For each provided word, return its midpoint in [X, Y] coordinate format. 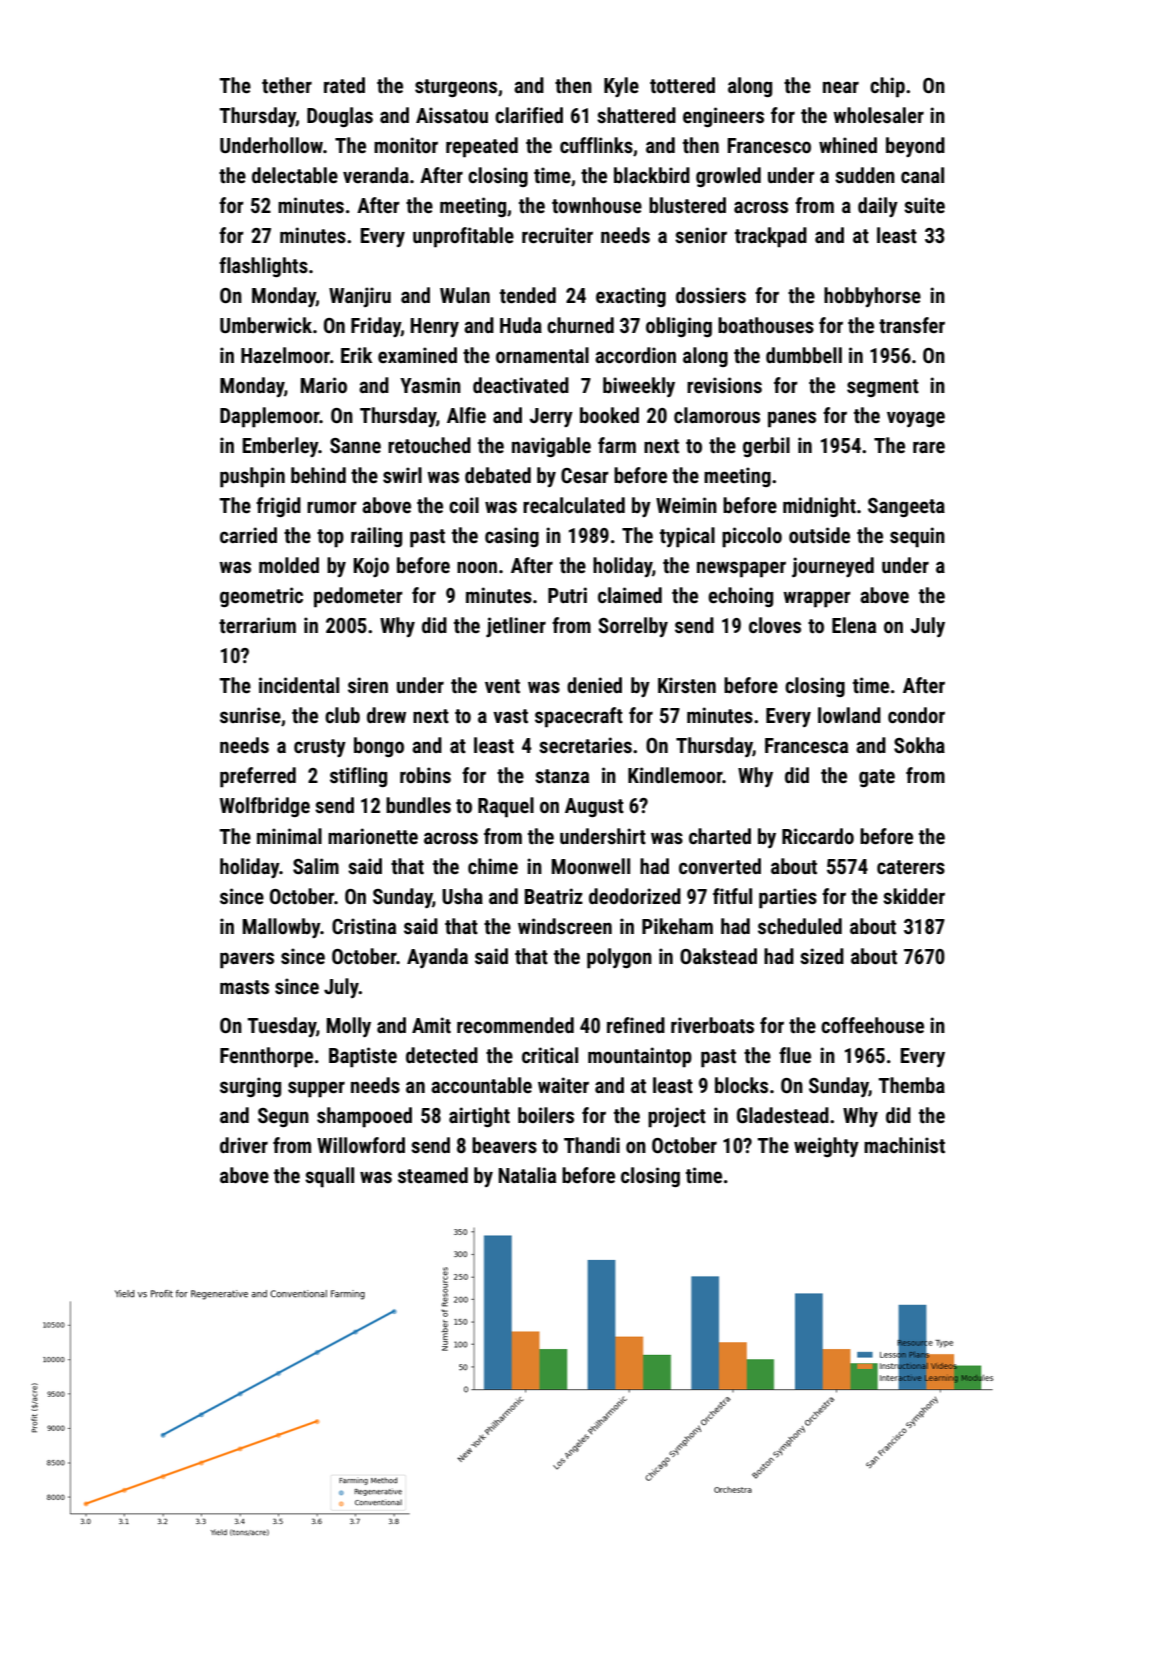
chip [887, 87]
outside [819, 535]
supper [316, 1089]
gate [877, 778]
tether [287, 85]
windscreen [565, 926]
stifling [358, 777]
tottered [682, 85]
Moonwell [591, 866]
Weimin [686, 505]
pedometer [358, 597]
